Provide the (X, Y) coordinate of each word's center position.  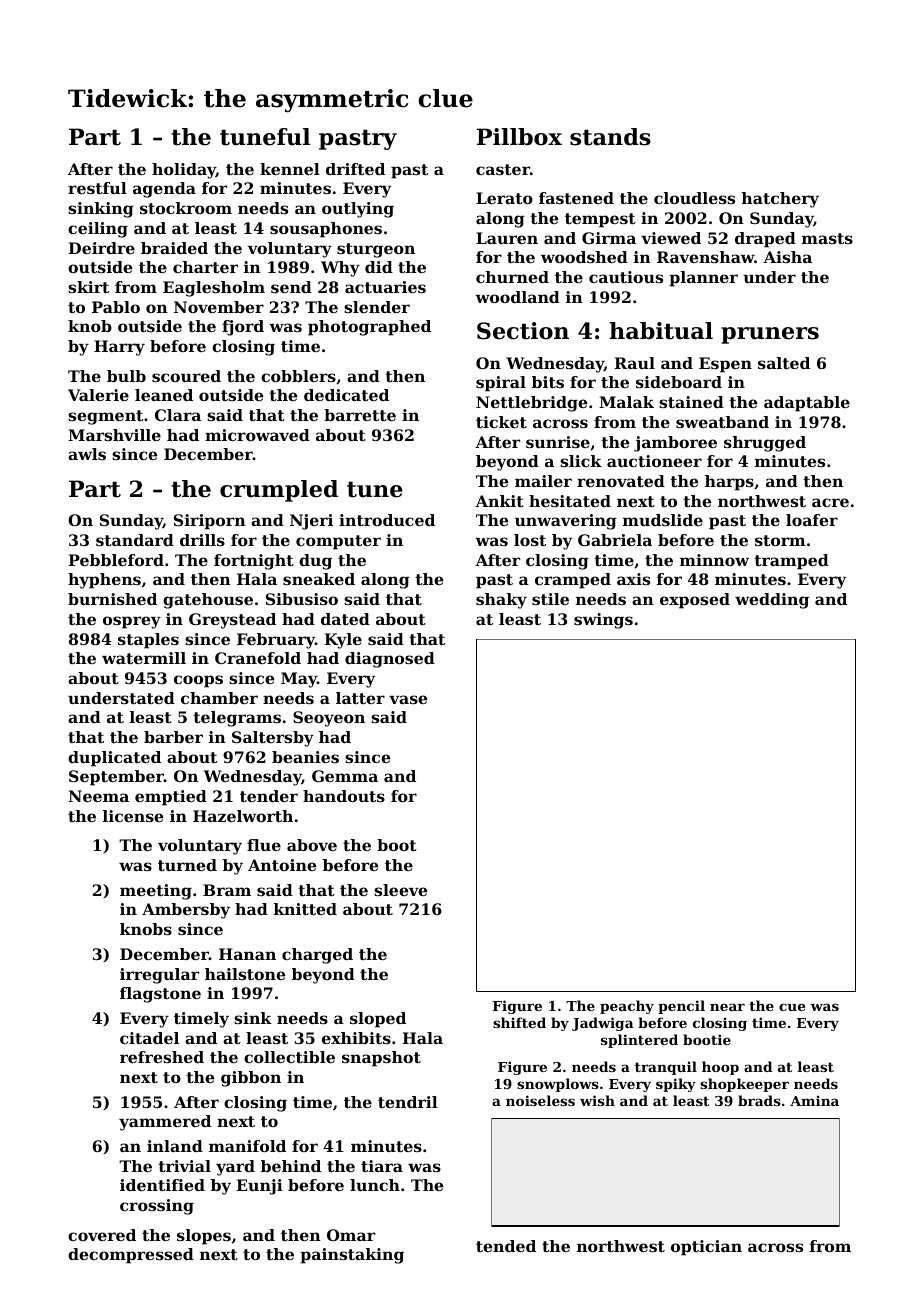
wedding (772, 601)
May (299, 680)
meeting (156, 892)
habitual (661, 331)
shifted (519, 1022)
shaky (501, 601)
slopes (204, 1237)
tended (506, 1246)
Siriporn (210, 522)
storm (780, 540)
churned (512, 277)
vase (408, 699)
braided (174, 248)
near (727, 1007)
